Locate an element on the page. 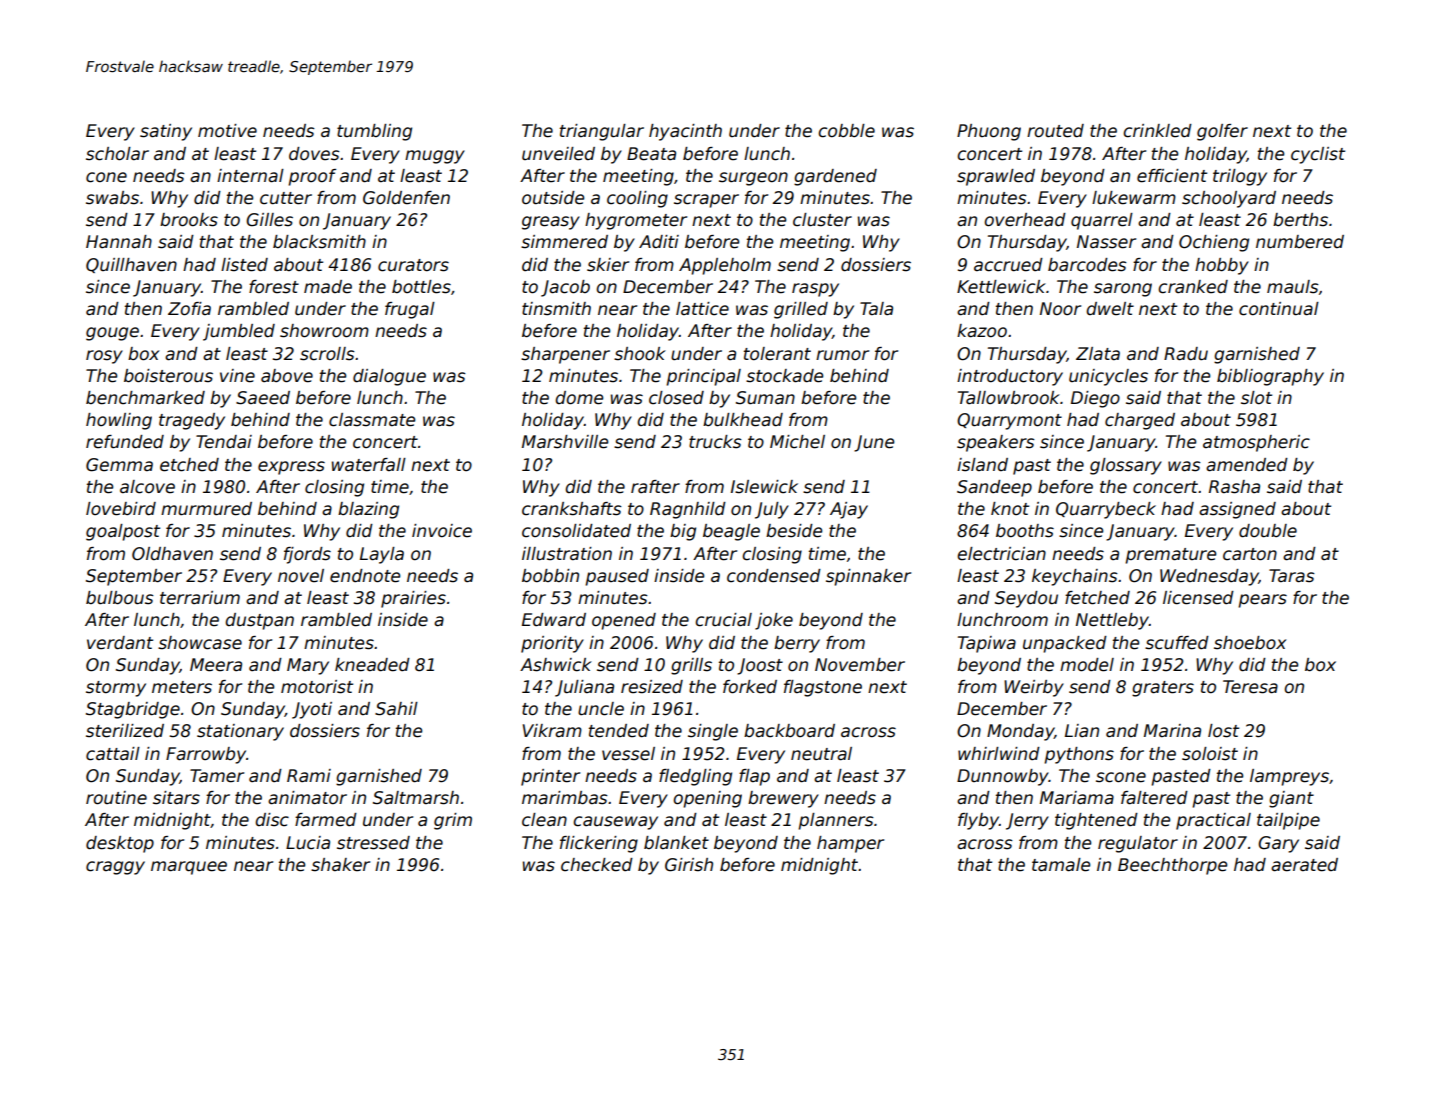  Nasser is located at coordinates (1106, 242).
